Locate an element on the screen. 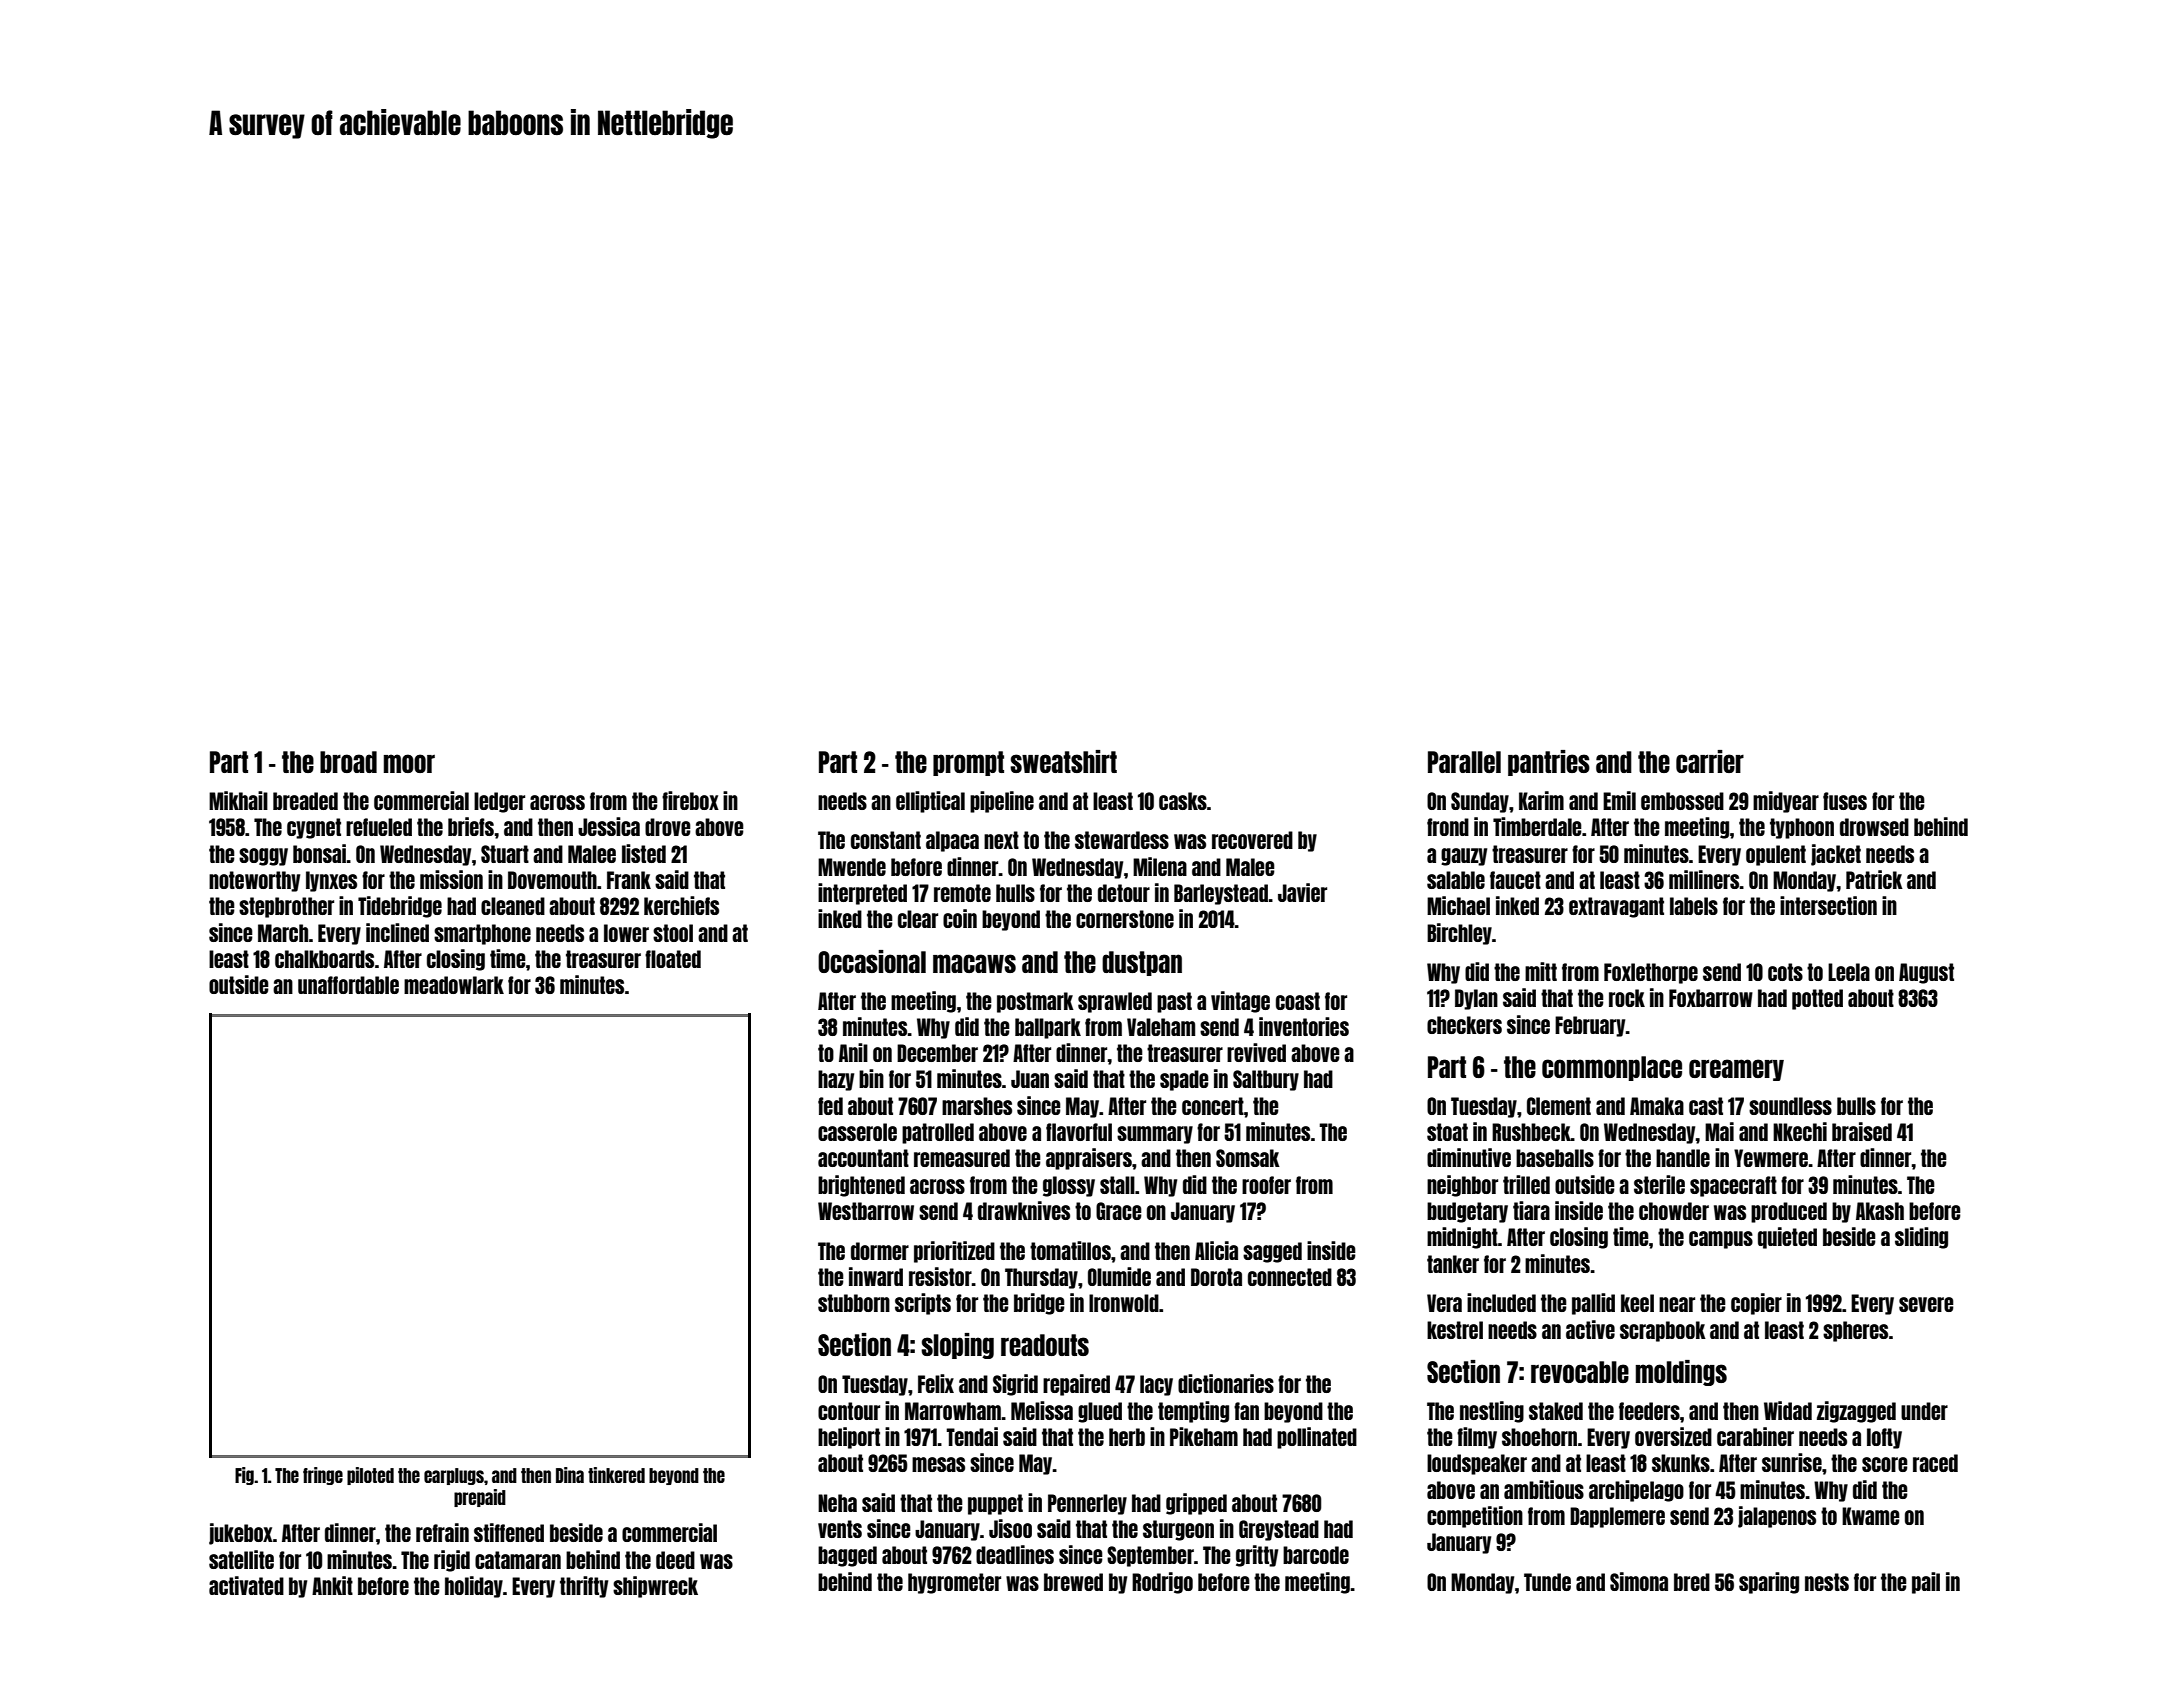 Image resolution: width=2178 pixels, height=1683 pixels. Michael is located at coordinates (1458, 905).
